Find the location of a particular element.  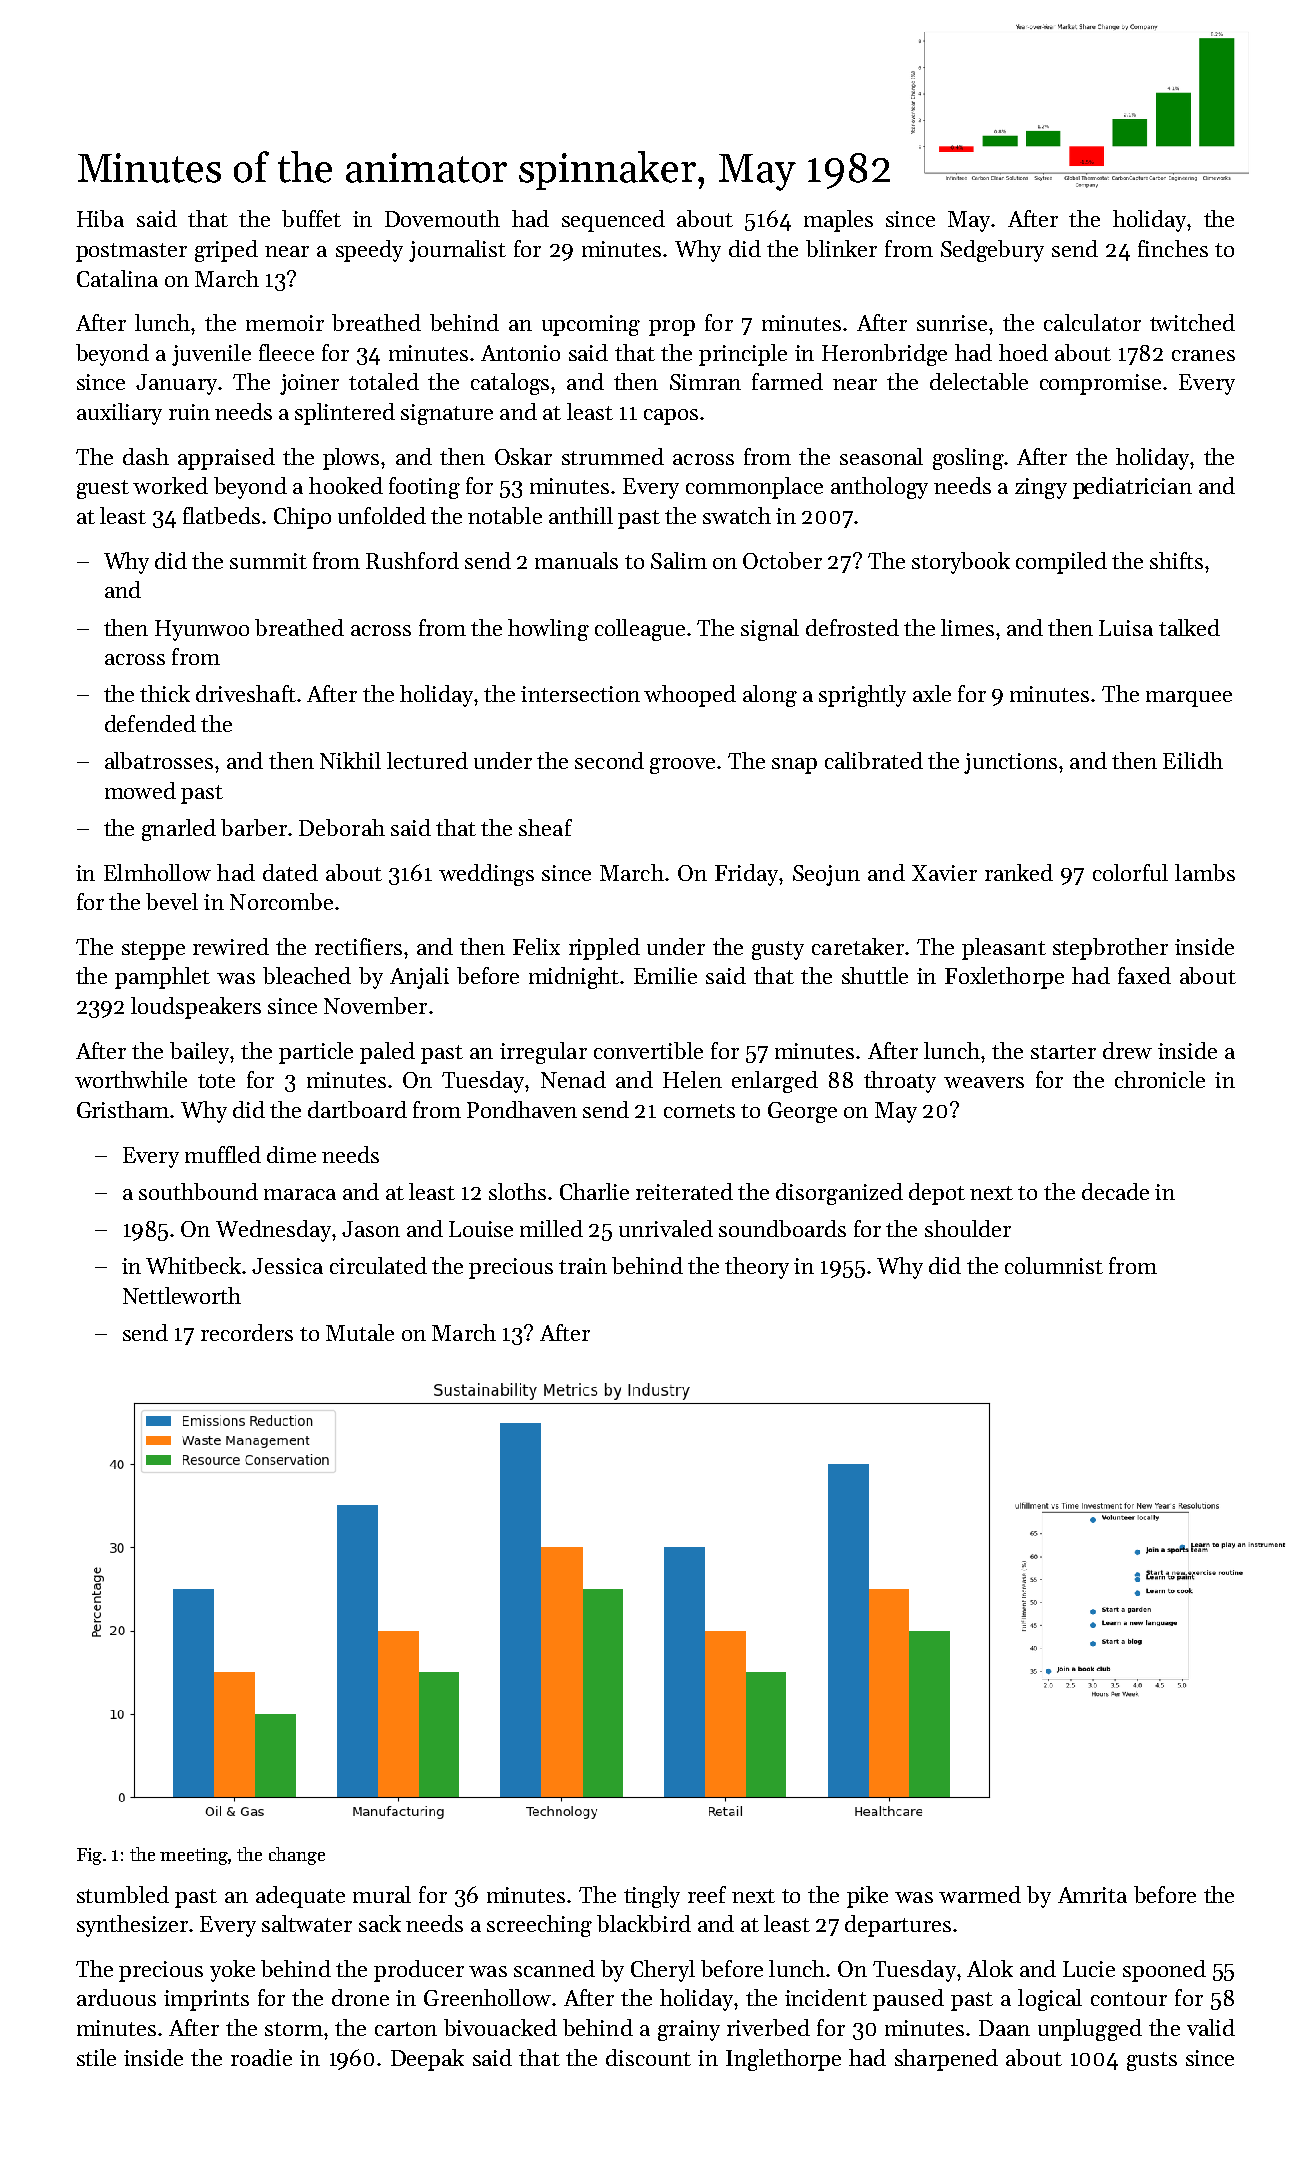

rippled is located at coordinates (604, 949).
